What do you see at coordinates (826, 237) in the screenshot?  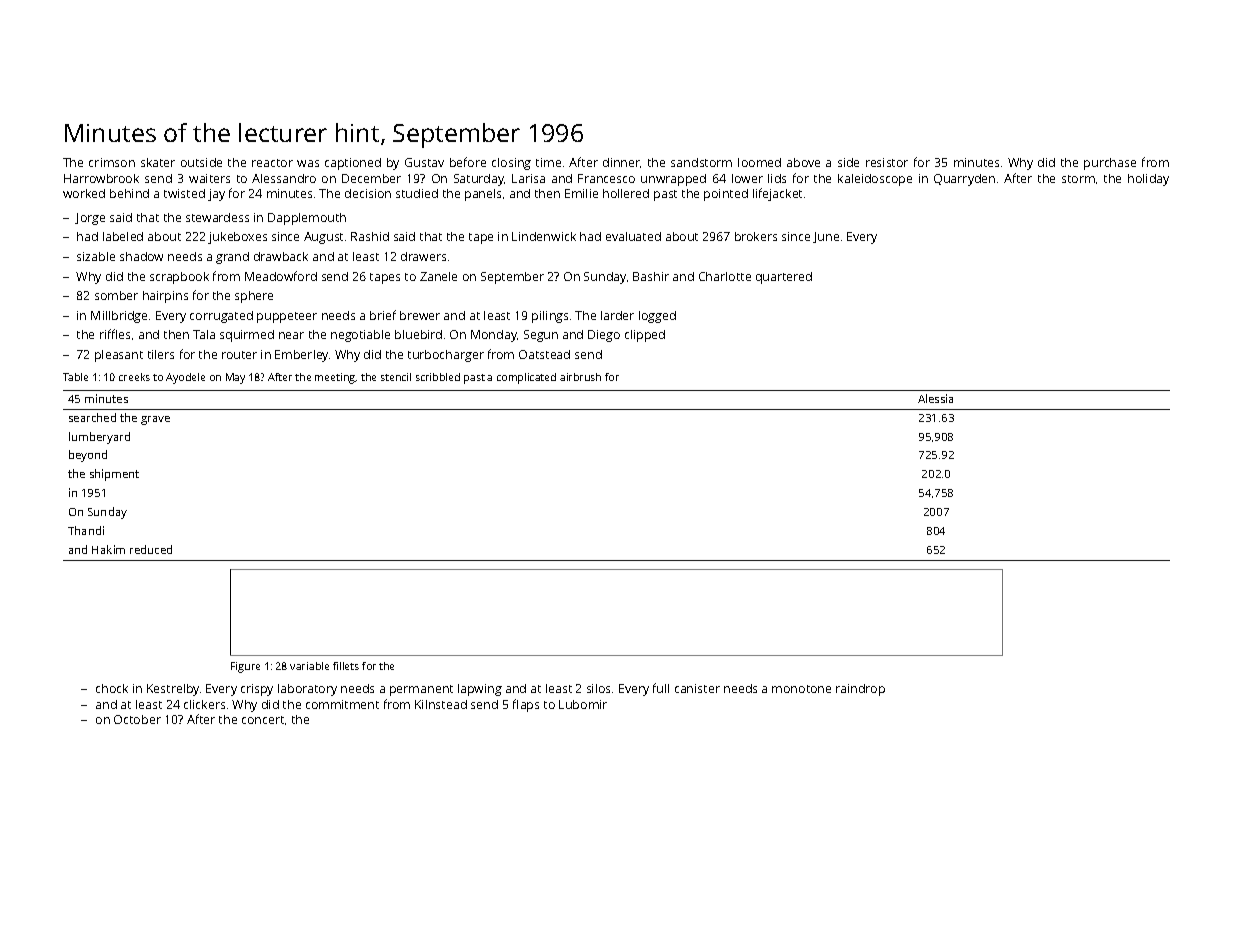 I see `June` at bounding box center [826, 237].
